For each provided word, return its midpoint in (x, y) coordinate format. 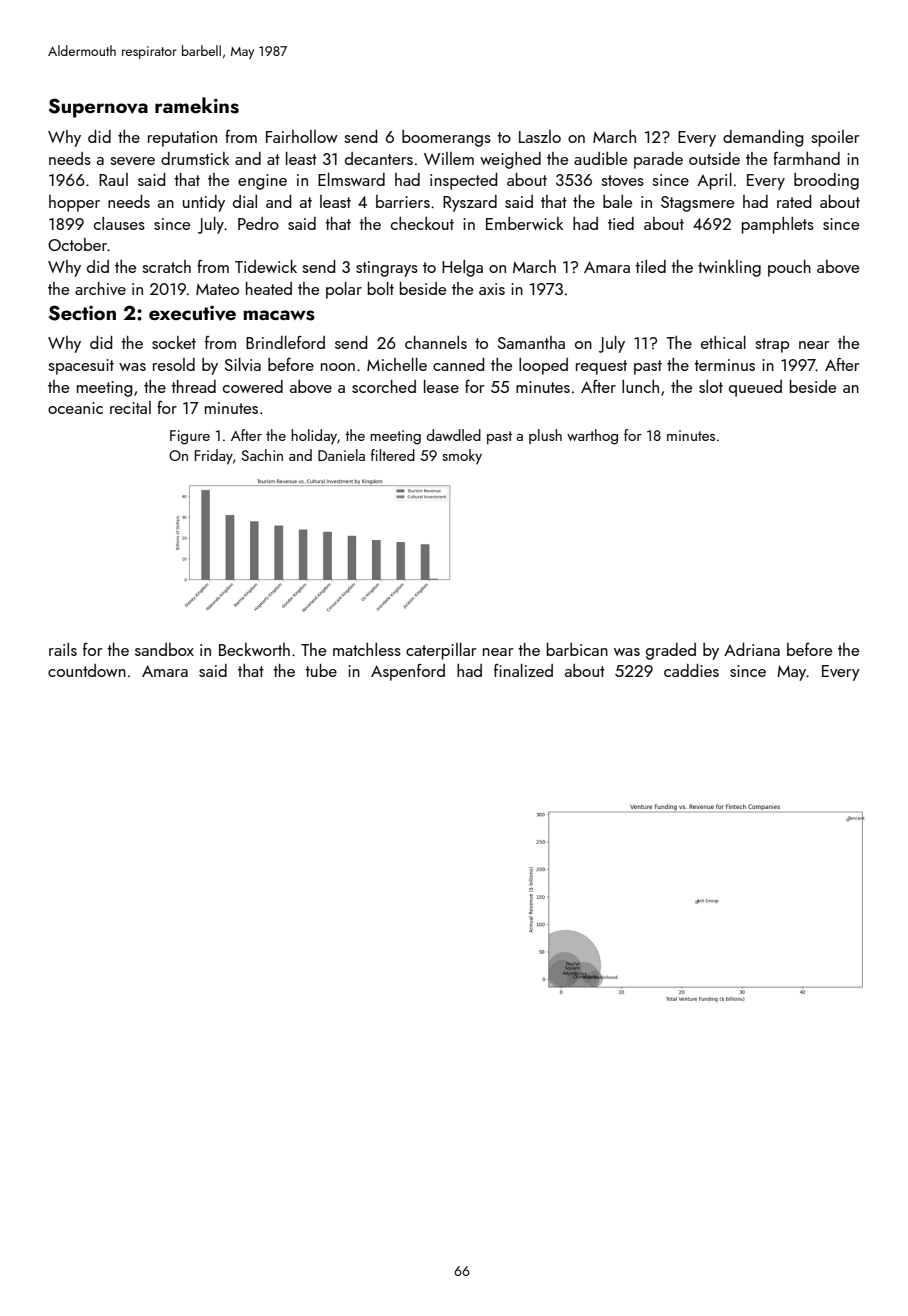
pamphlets (778, 225)
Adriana (752, 649)
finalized (523, 670)
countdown (87, 670)
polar (344, 290)
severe (132, 161)
